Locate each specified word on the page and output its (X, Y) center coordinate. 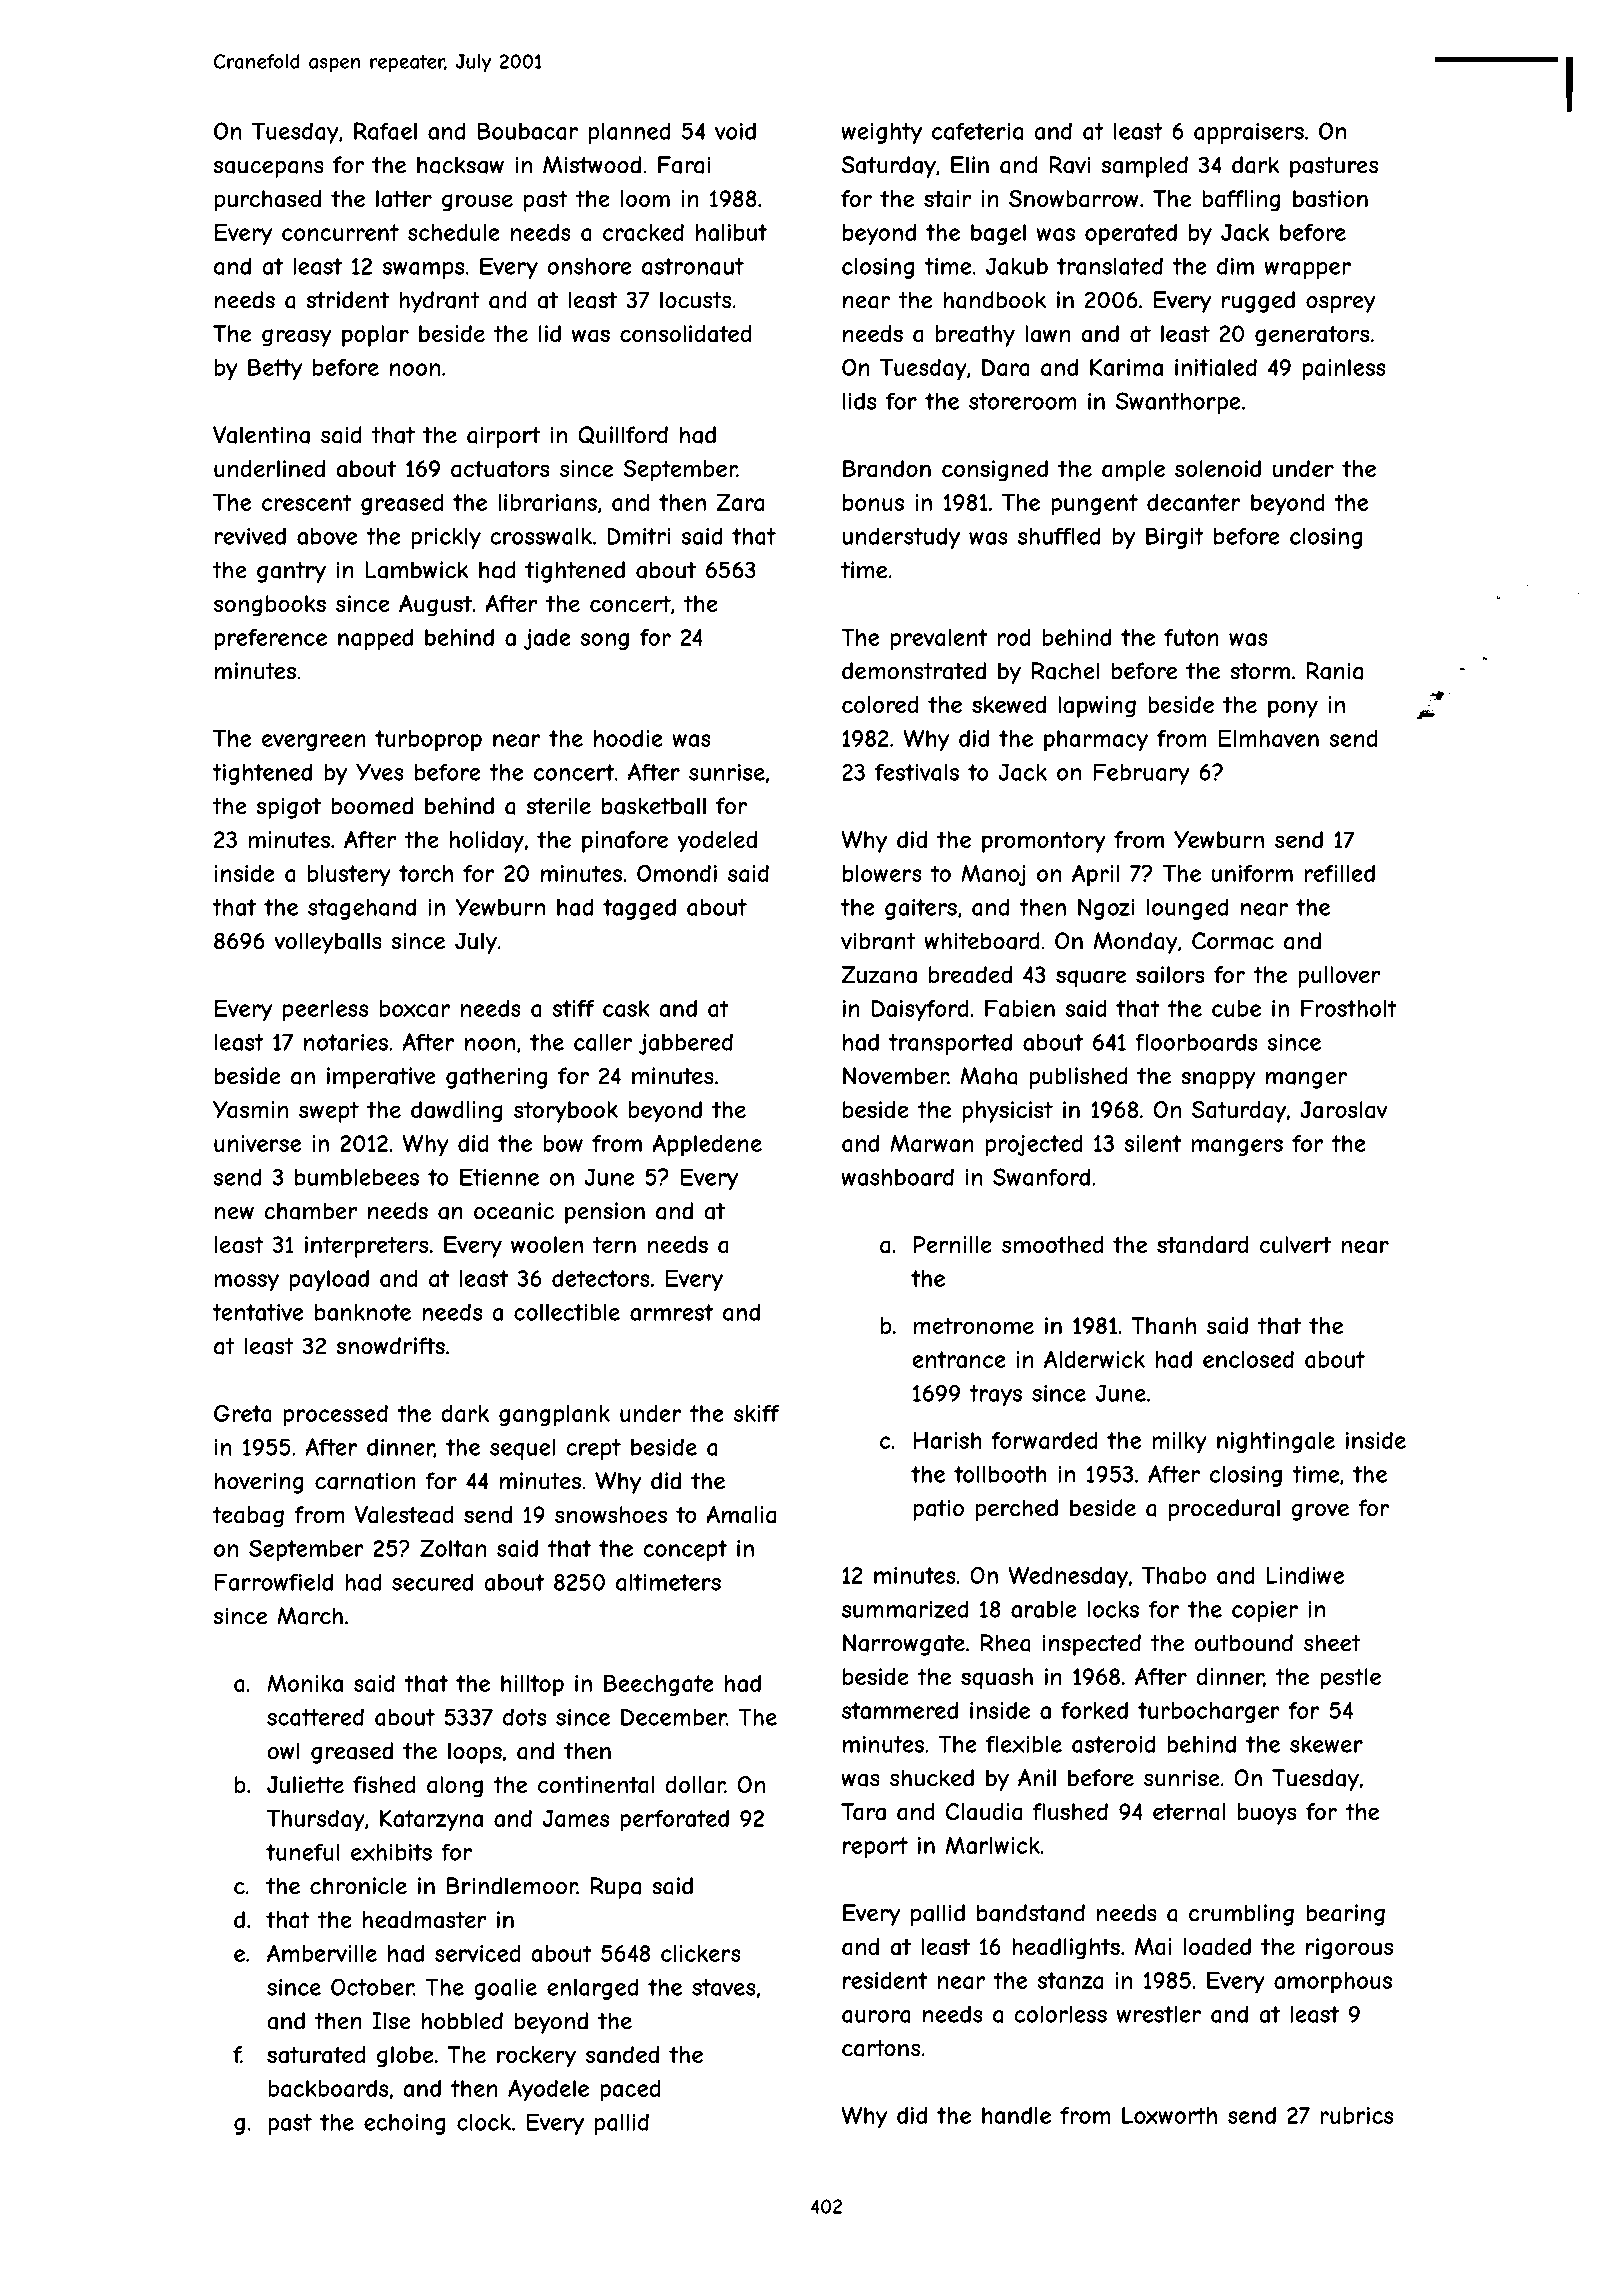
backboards (328, 2088)
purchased (268, 201)
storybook (566, 1112)
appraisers (1249, 133)
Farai (684, 165)
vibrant (878, 941)
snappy (1218, 1080)
